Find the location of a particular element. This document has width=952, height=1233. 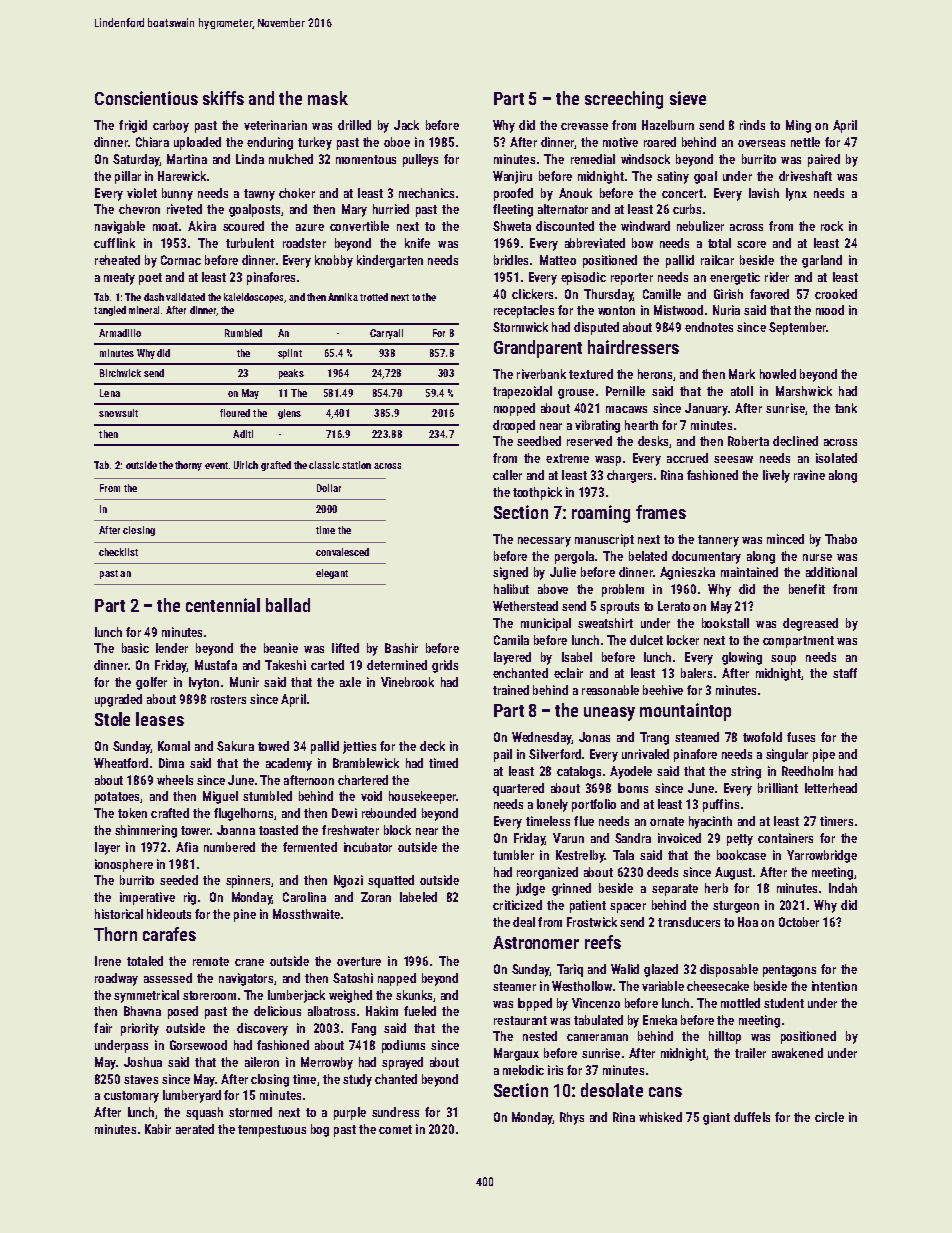

declined is located at coordinates (795, 441).
